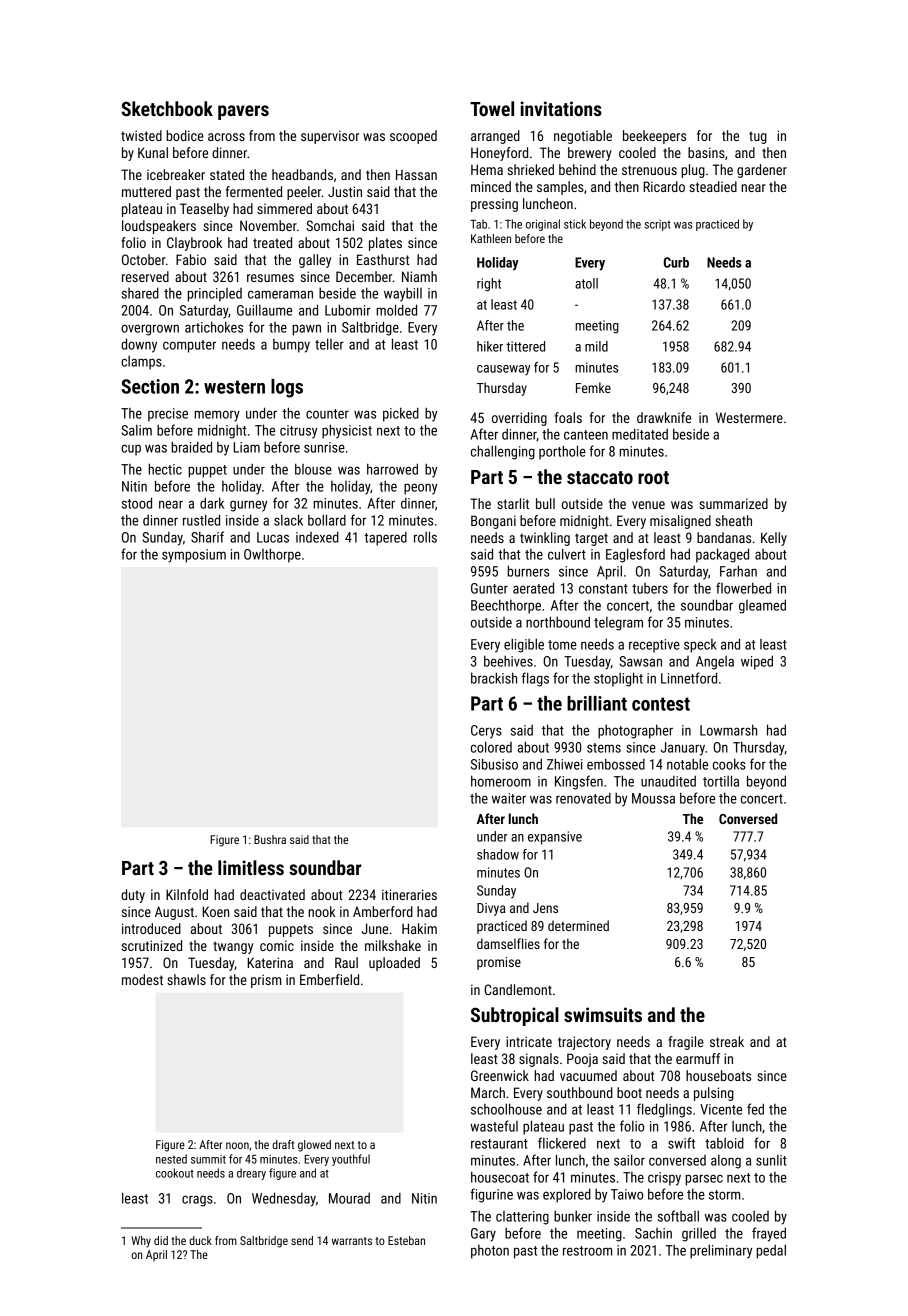 The width and height of the page is (908, 1316). Describe the element at coordinates (491, 747) in the page. I see `colored` at that location.
